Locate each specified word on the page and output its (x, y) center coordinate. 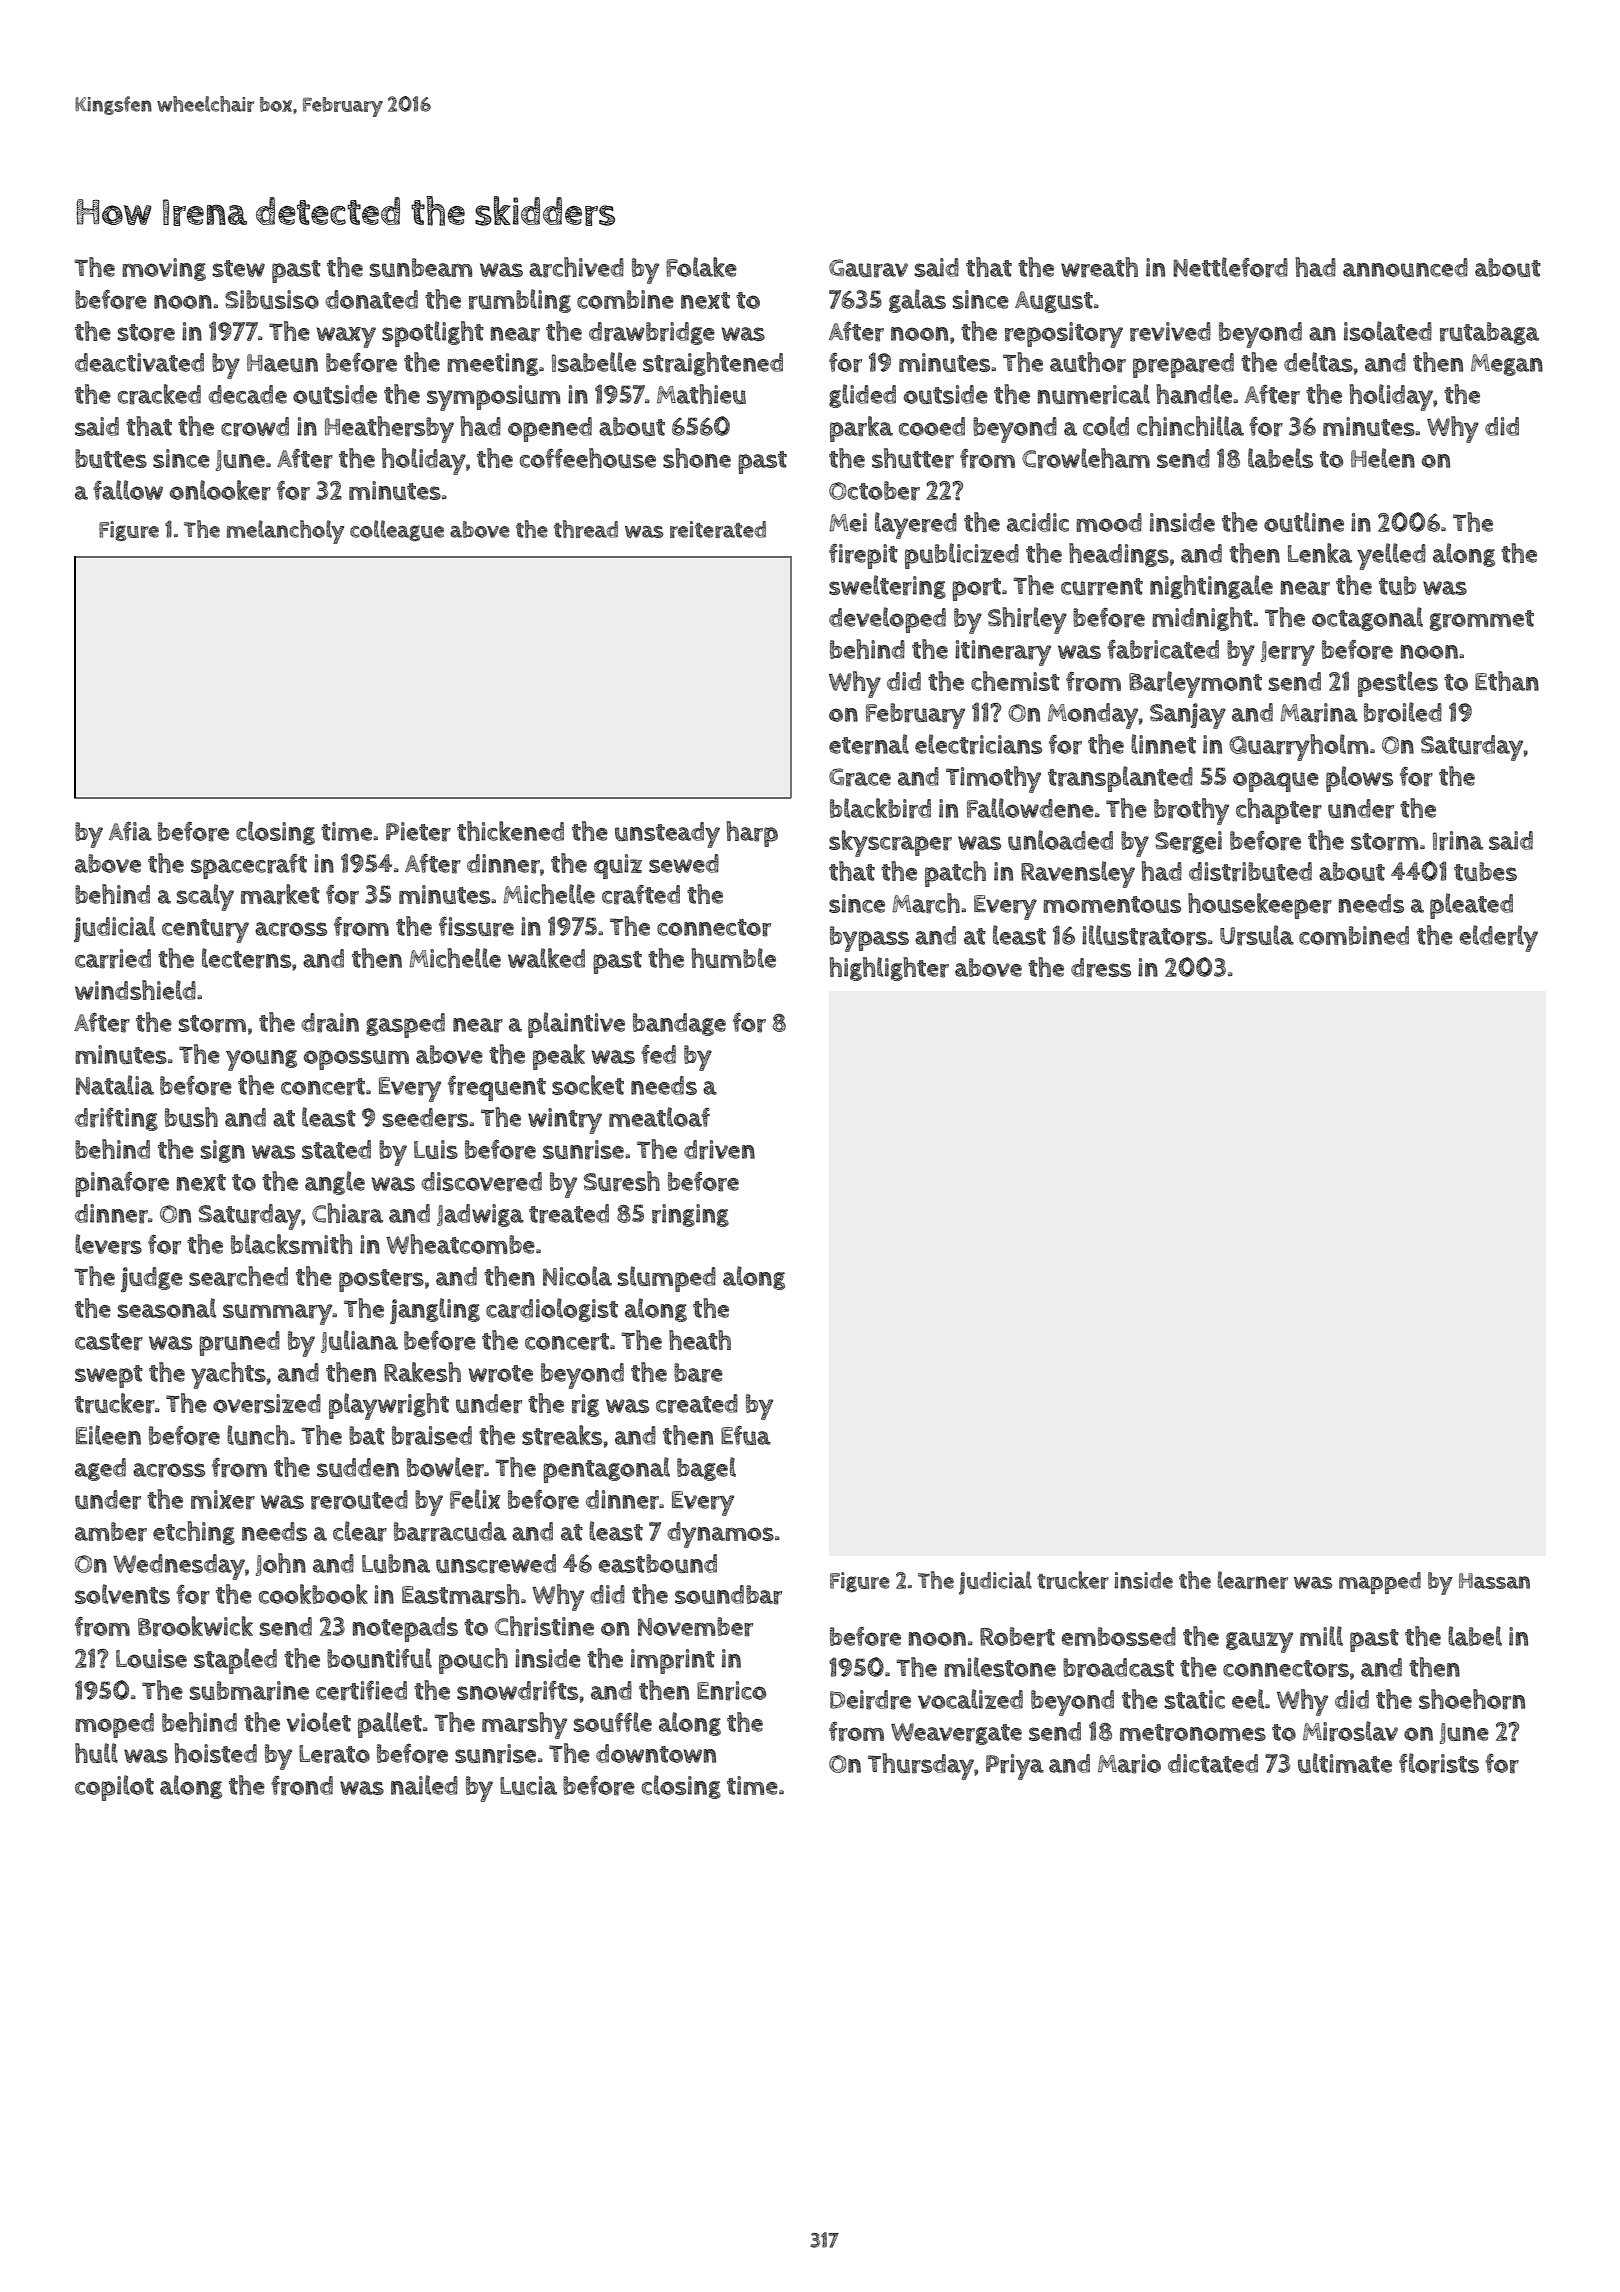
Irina (1458, 841)
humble (733, 958)
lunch (257, 1435)
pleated (1471, 906)
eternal (869, 744)
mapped (1380, 1583)
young (261, 1060)
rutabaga (1489, 333)
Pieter (418, 832)
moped (114, 1725)
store (146, 333)
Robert (1017, 1637)
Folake (701, 267)
